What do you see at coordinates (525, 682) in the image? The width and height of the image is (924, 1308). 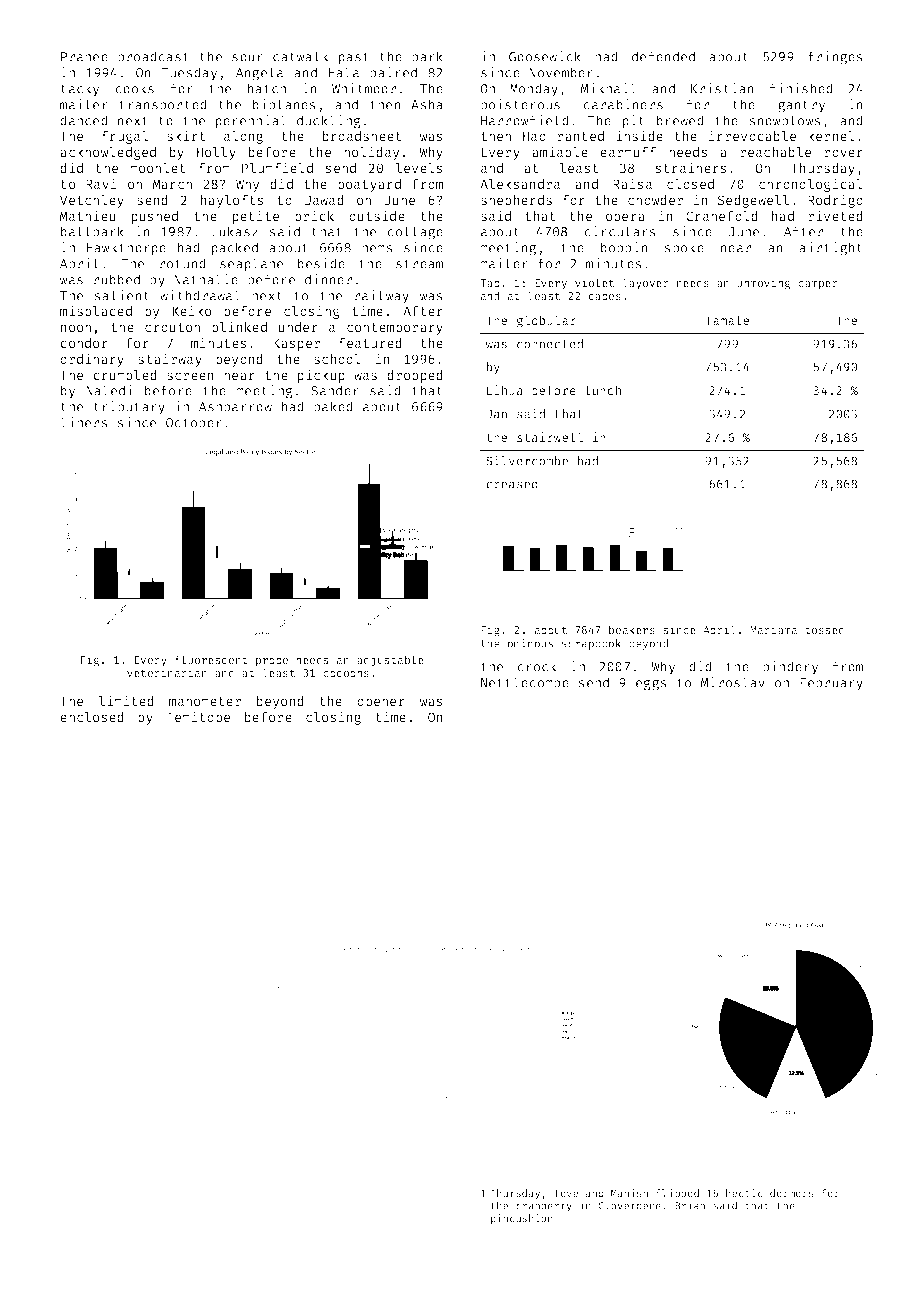 I see `Nettlecombe` at bounding box center [525, 682].
